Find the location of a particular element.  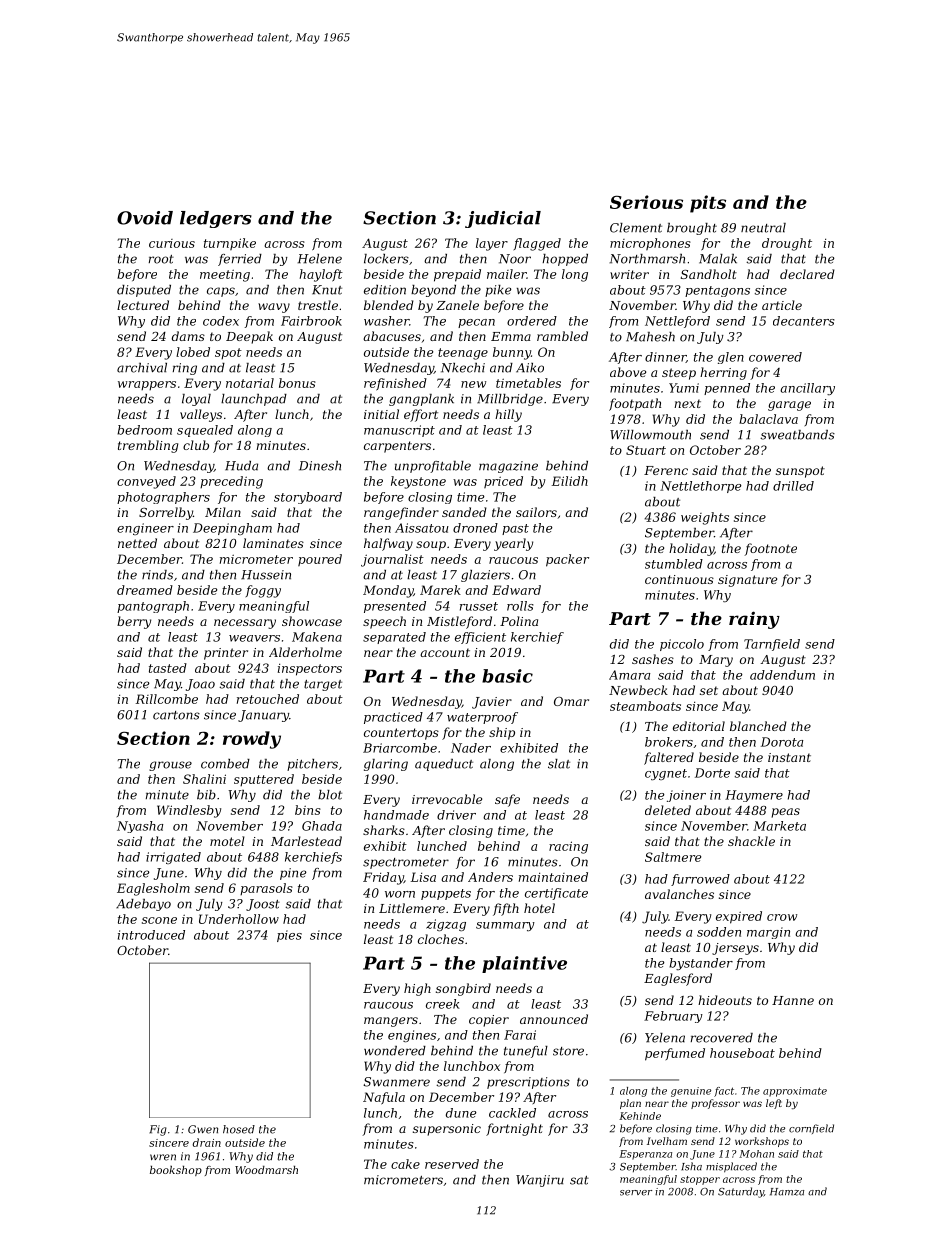

Woodmarsh is located at coordinates (266, 1170).
